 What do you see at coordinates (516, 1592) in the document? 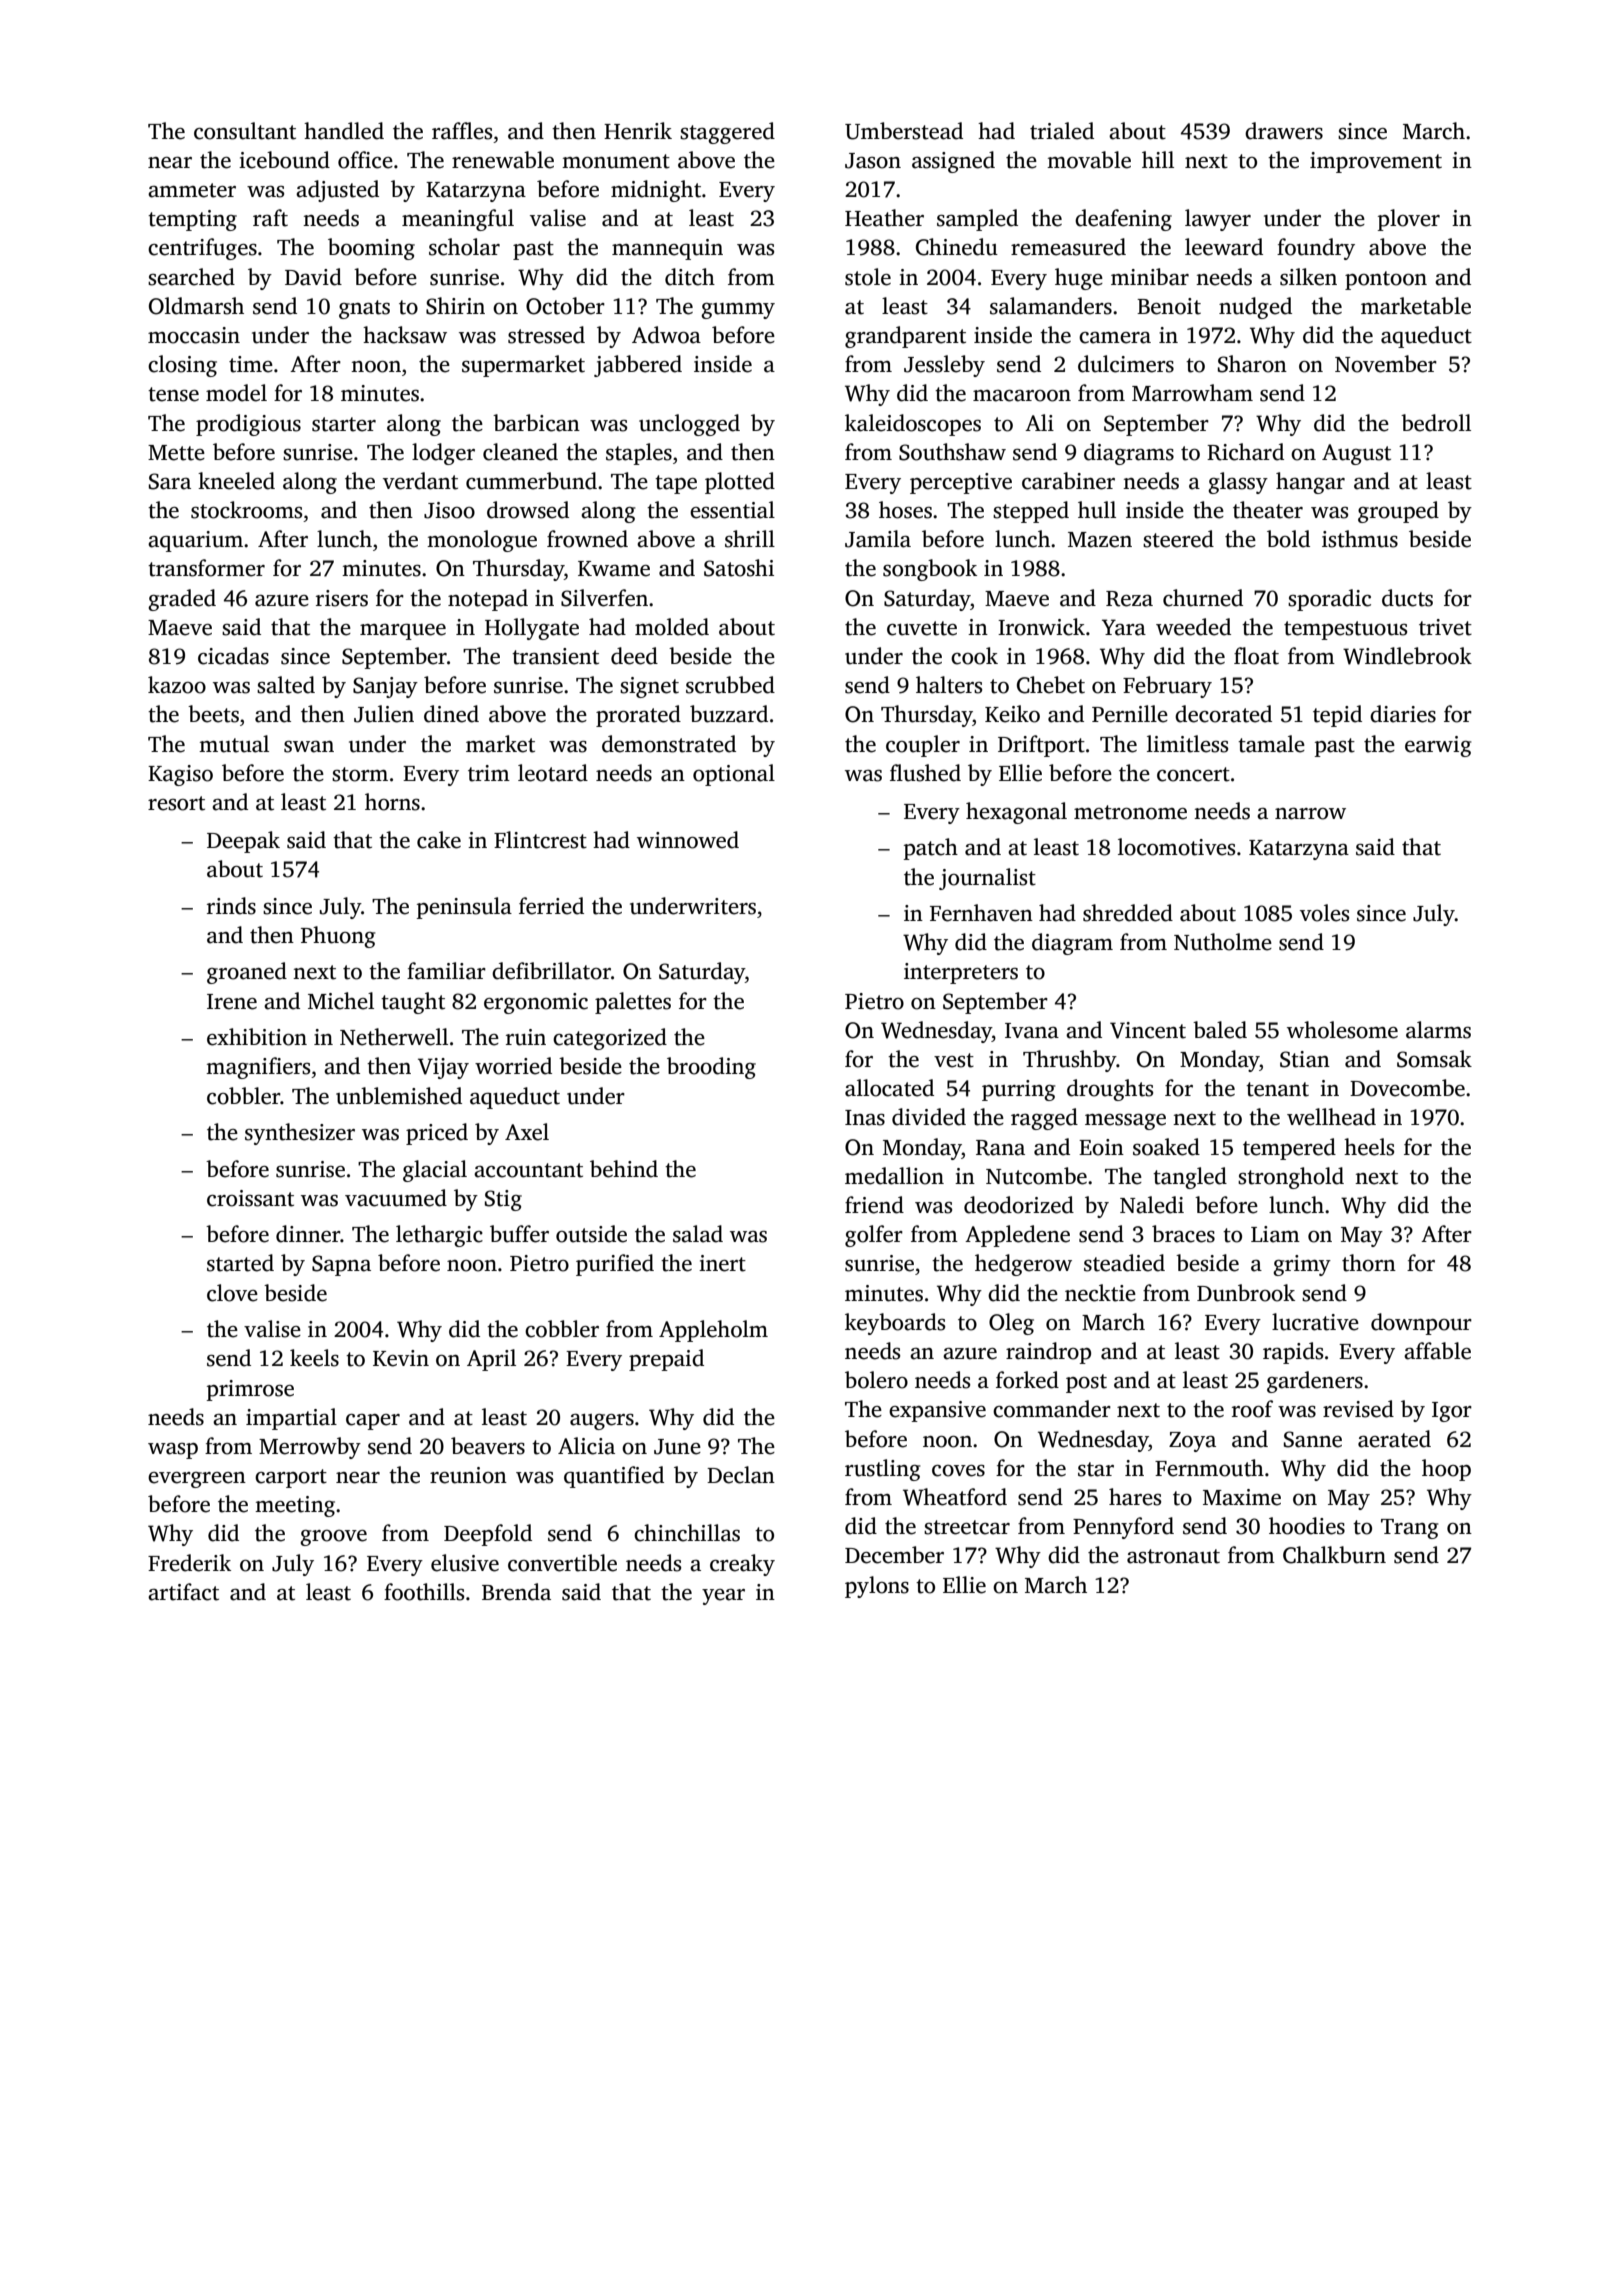
I see `Brenda` at bounding box center [516, 1592].
